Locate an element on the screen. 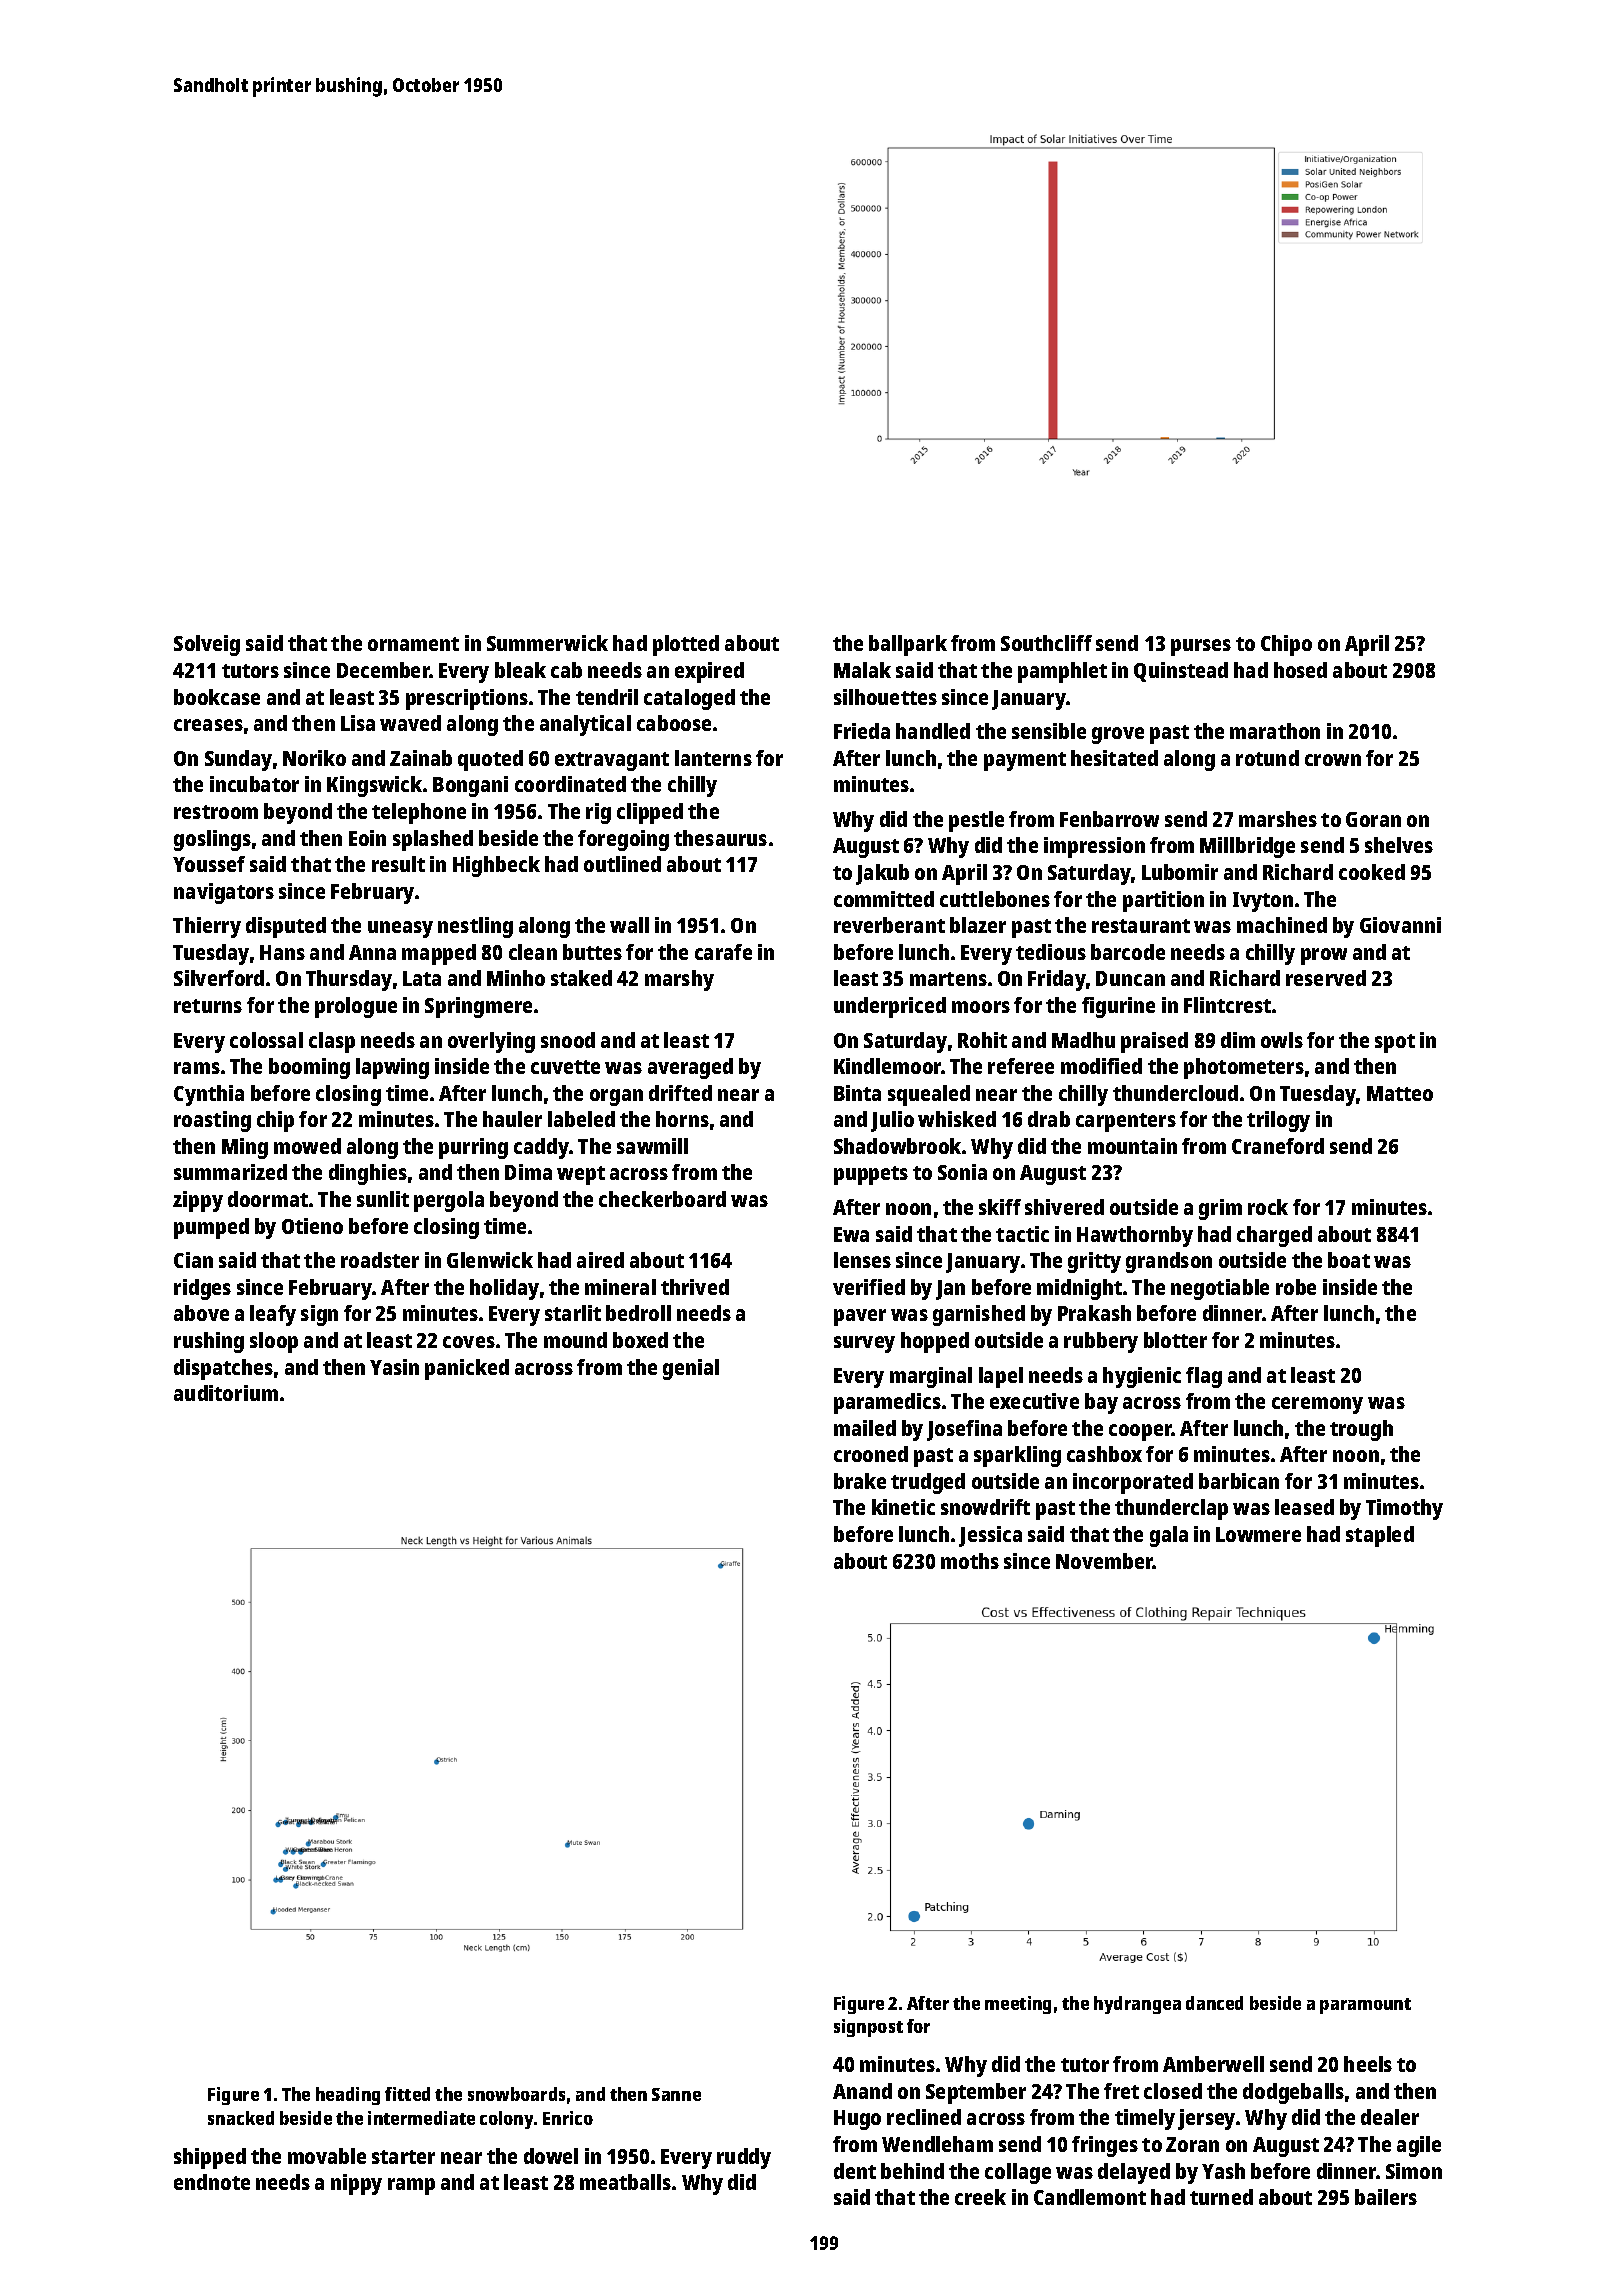  auditorium is located at coordinates (226, 1393).
